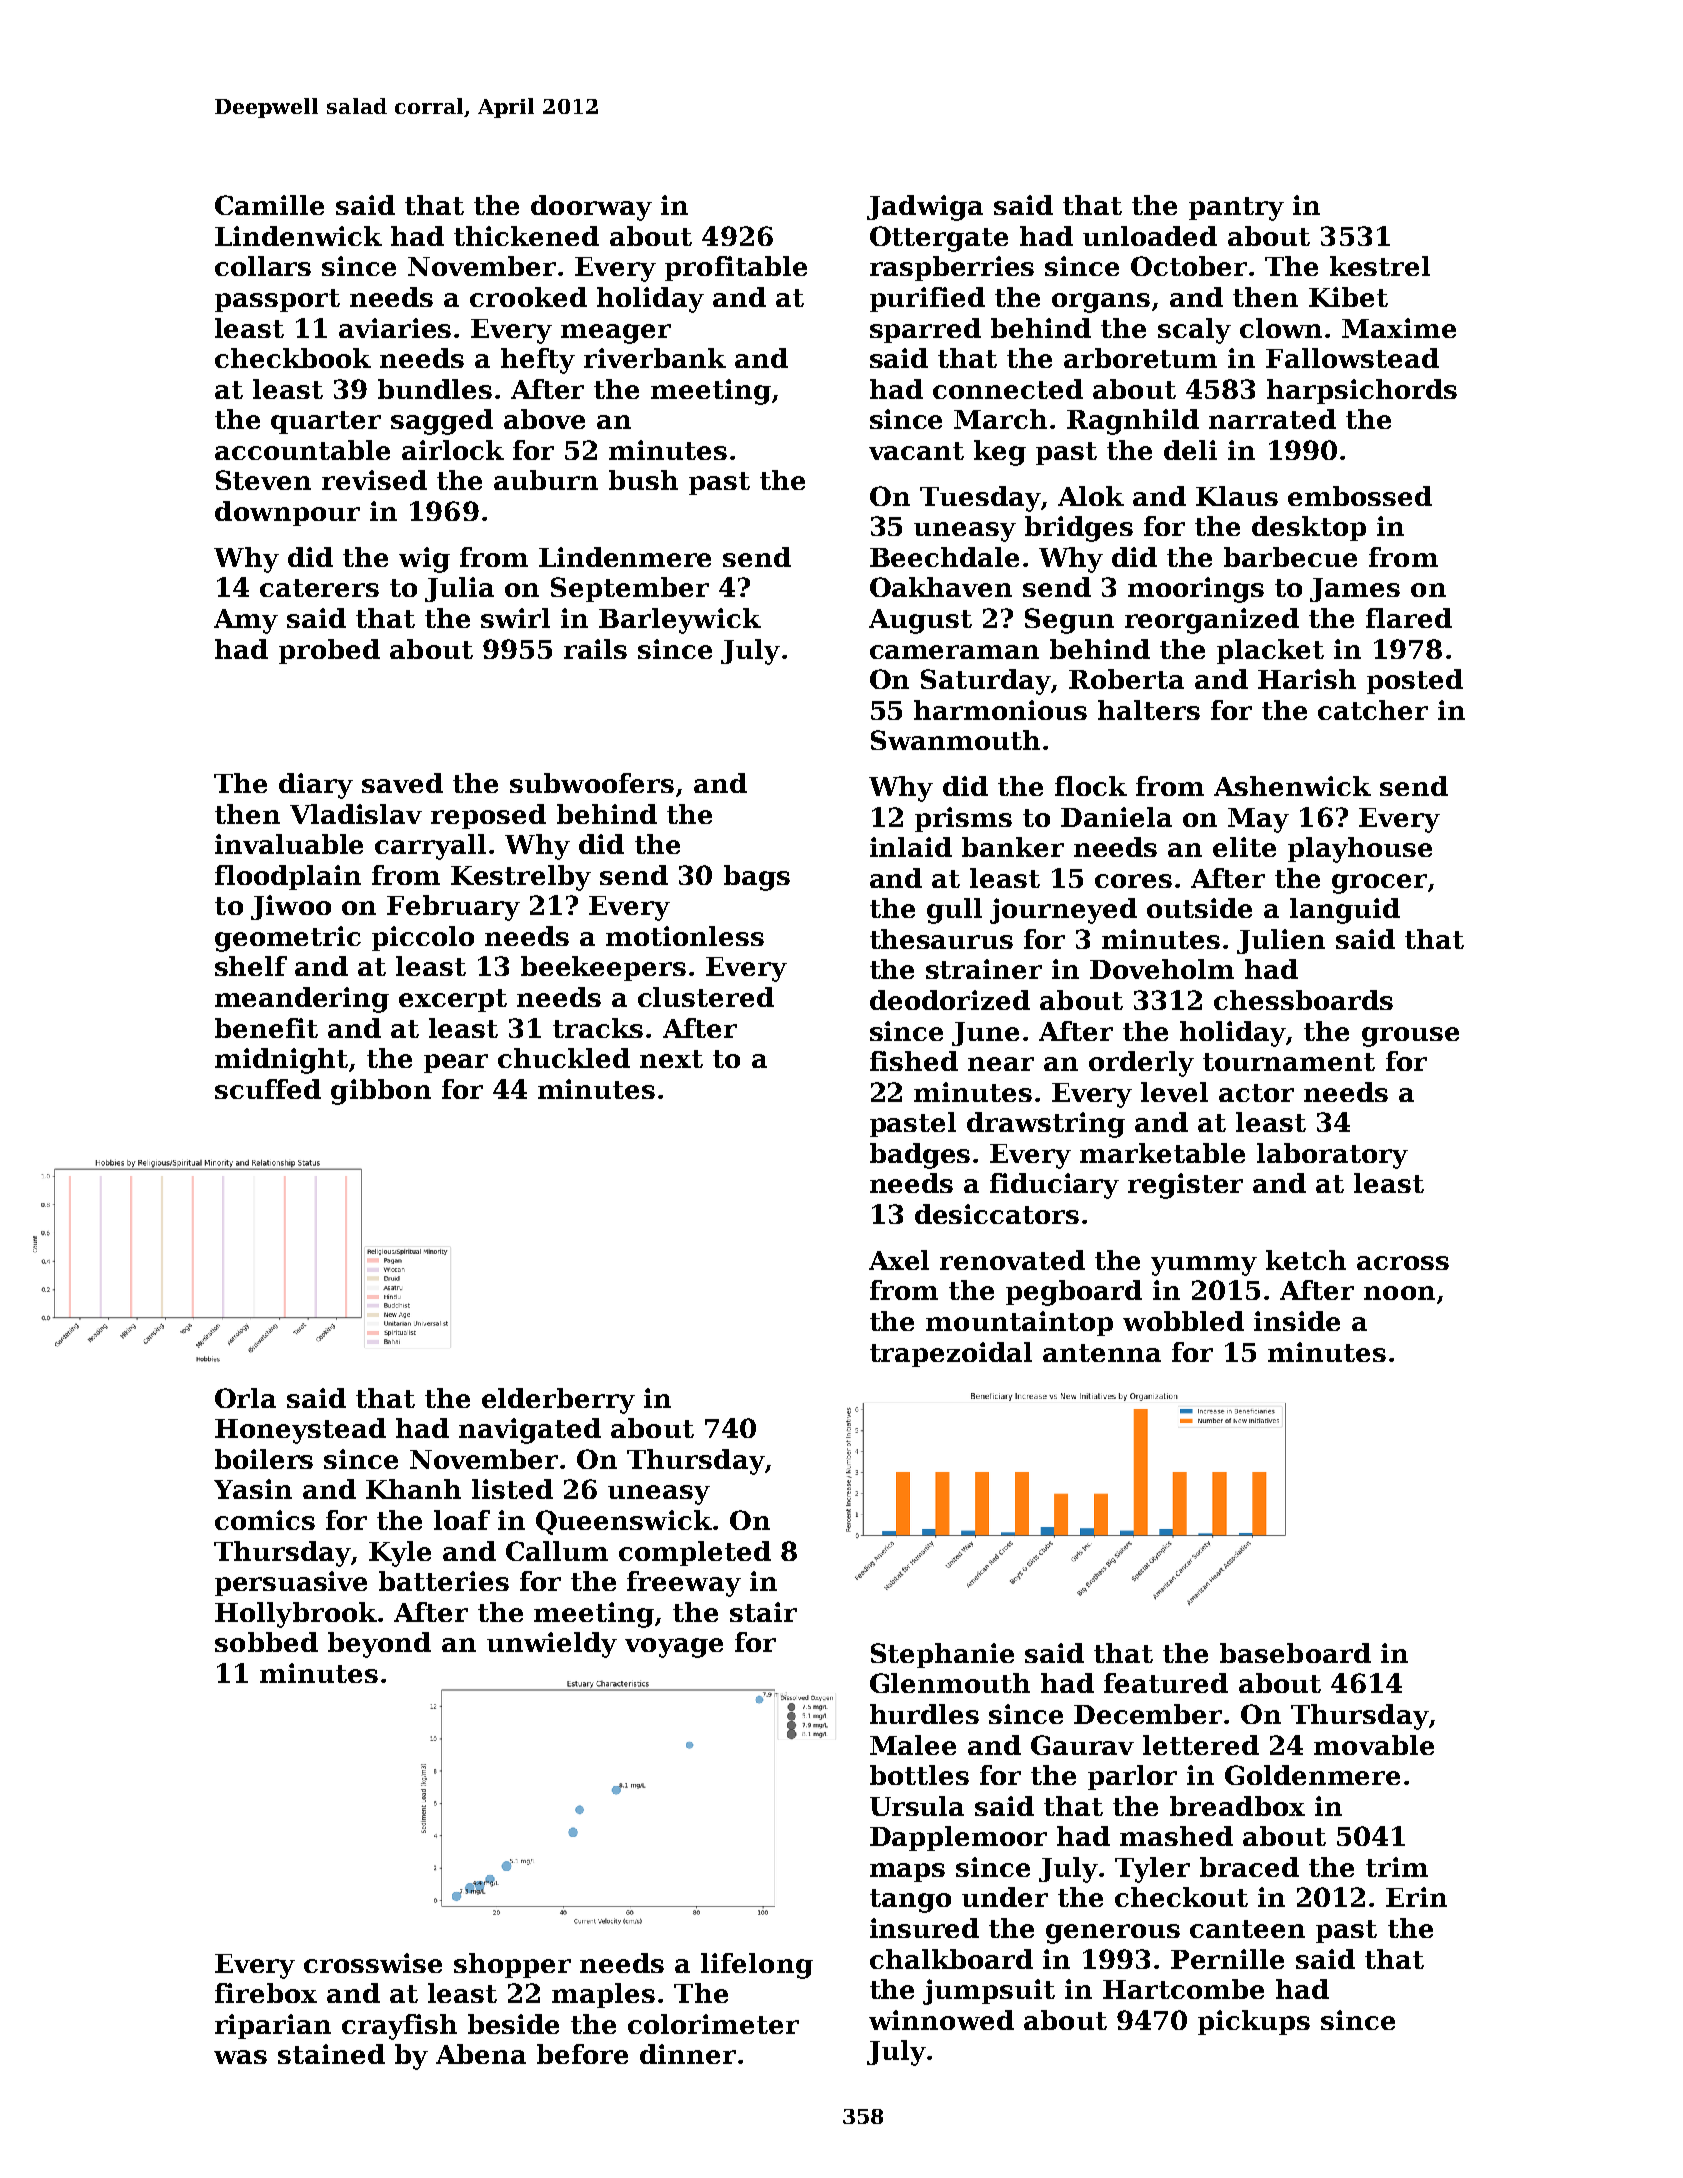 Image resolution: width=1683 pixels, height=2178 pixels. I want to click on Abena, so click(481, 2054).
